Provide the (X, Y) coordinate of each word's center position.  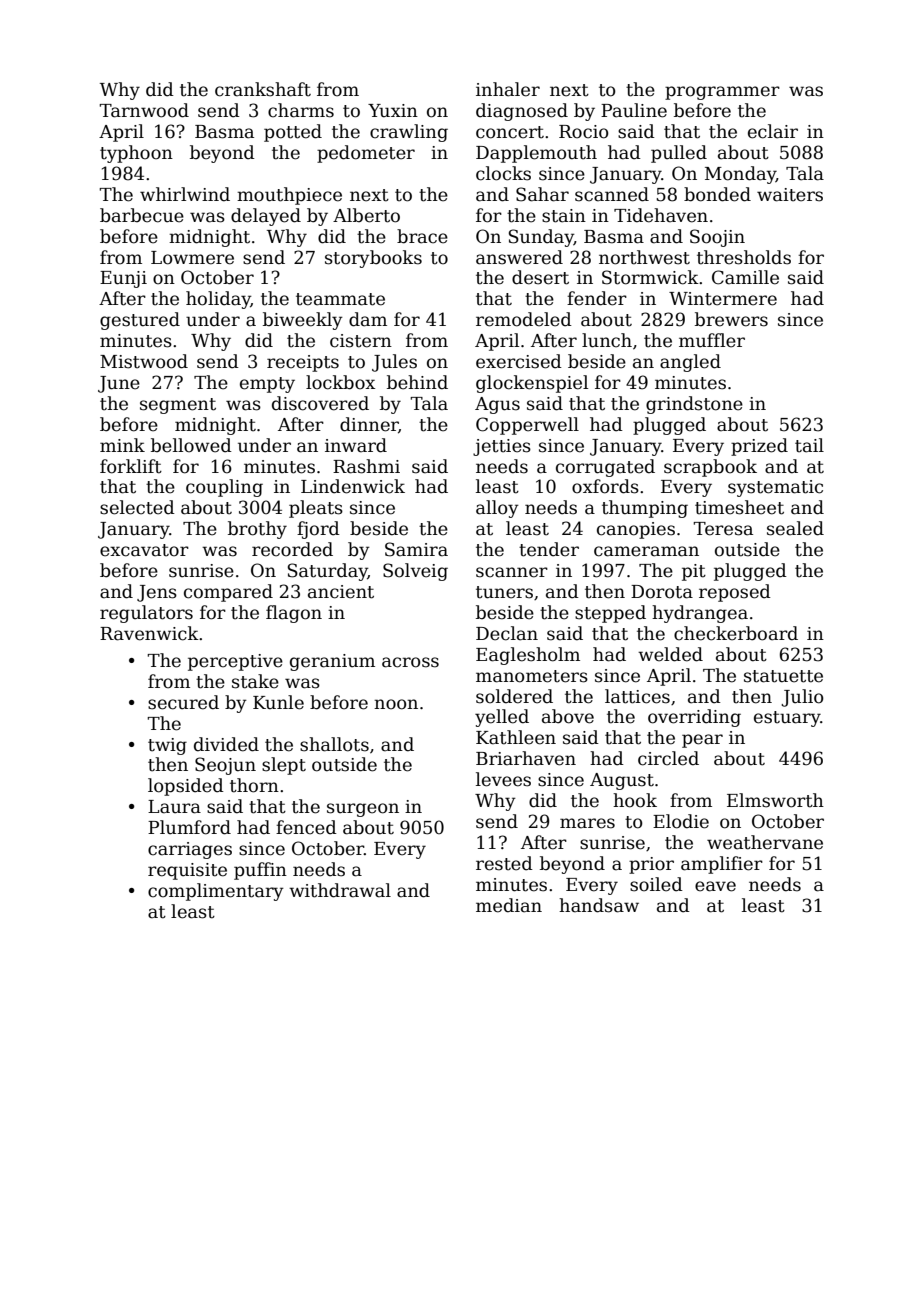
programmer (722, 93)
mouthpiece (289, 196)
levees (503, 779)
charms (301, 110)
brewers (731, 319)
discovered (320, 403)
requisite (187, 871)
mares (587, 823)
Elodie (681, 821)
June (119, 384)
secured (183, 702)
